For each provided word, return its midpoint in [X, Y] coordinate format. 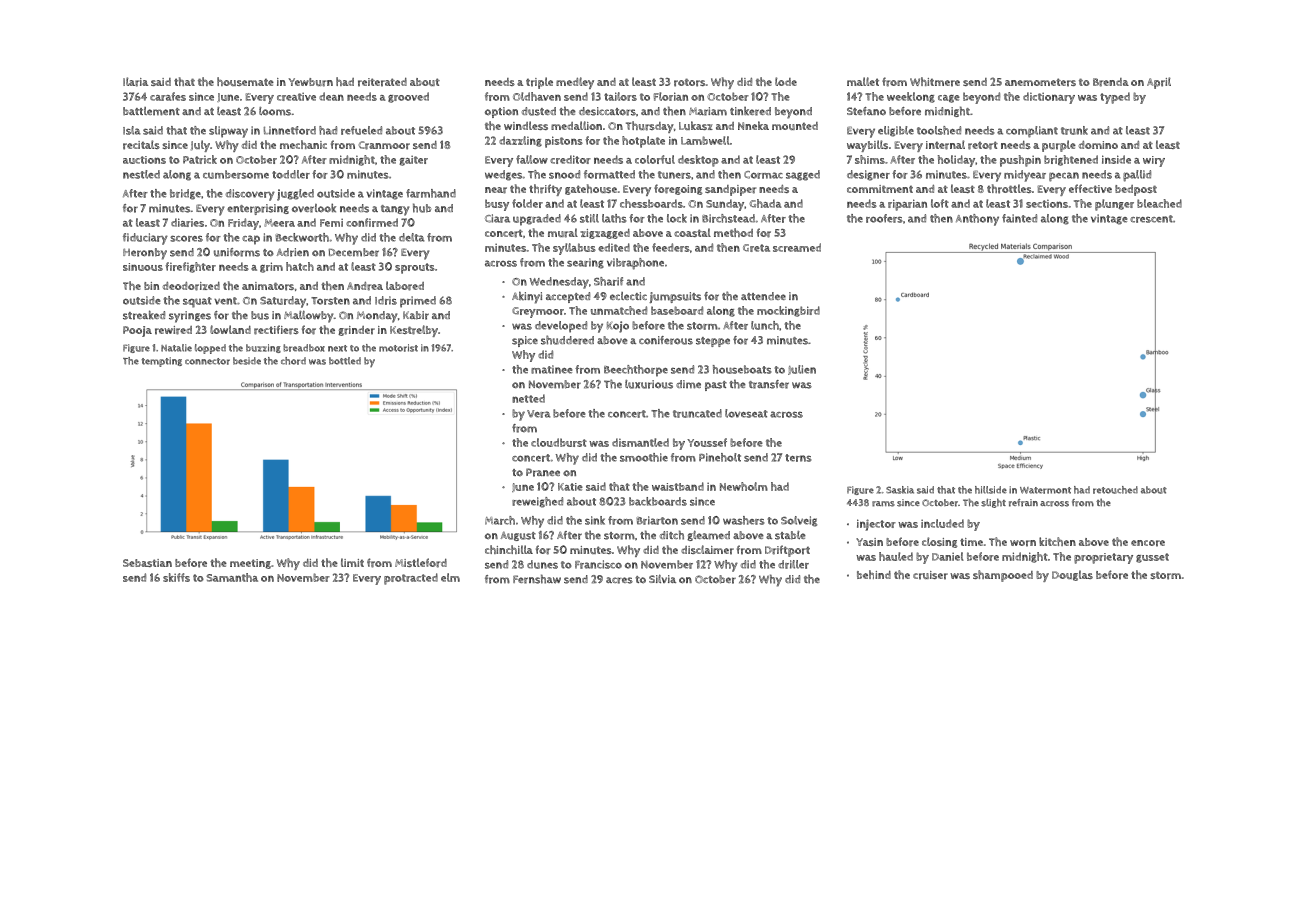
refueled [361, 130]
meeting [250, 564]
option [501, 112]
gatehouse [591, 189]
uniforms [237, 252]
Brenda [1111, 82]
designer [868, 175]
